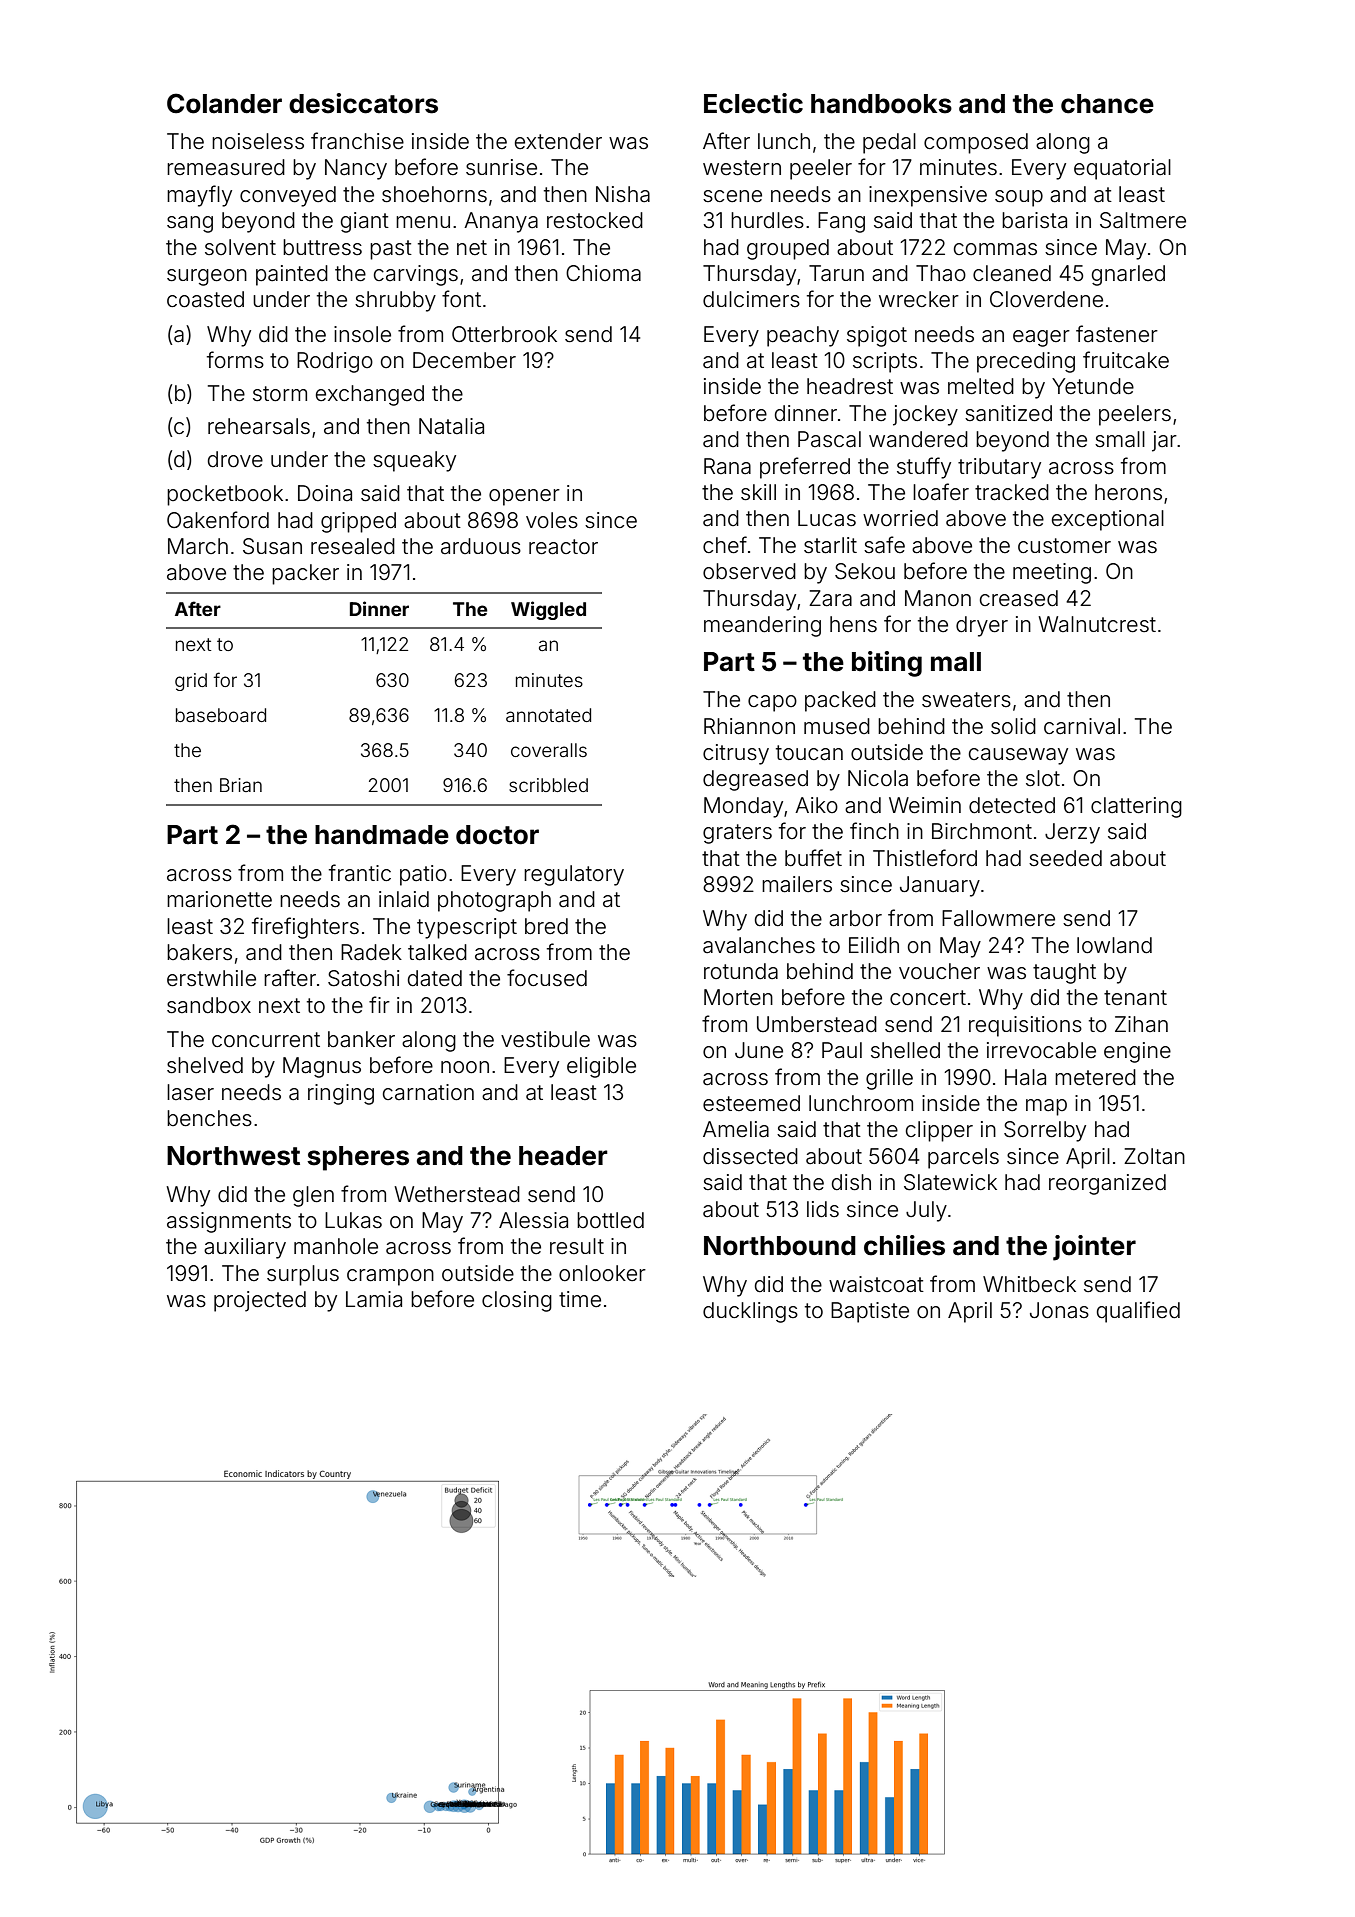  I want to click on closing, so click(517, 1301).
